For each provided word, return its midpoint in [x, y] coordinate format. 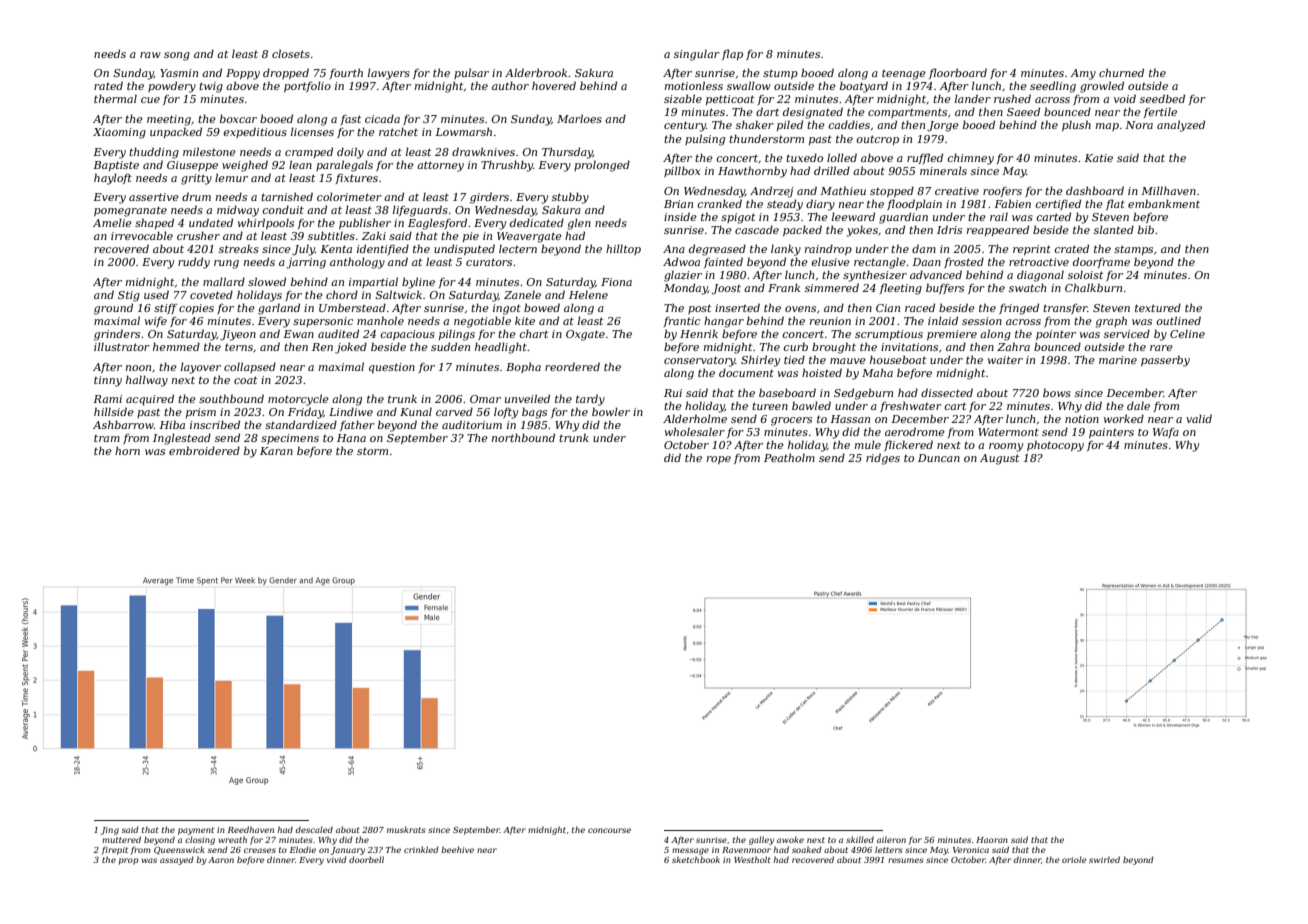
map [1107, 127]
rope [719, 460]
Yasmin [179, 73]
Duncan [939, 458]
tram [107, 438]
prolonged [602, 166]
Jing [110, 831]
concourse [609, 830]
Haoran [992, 840]
